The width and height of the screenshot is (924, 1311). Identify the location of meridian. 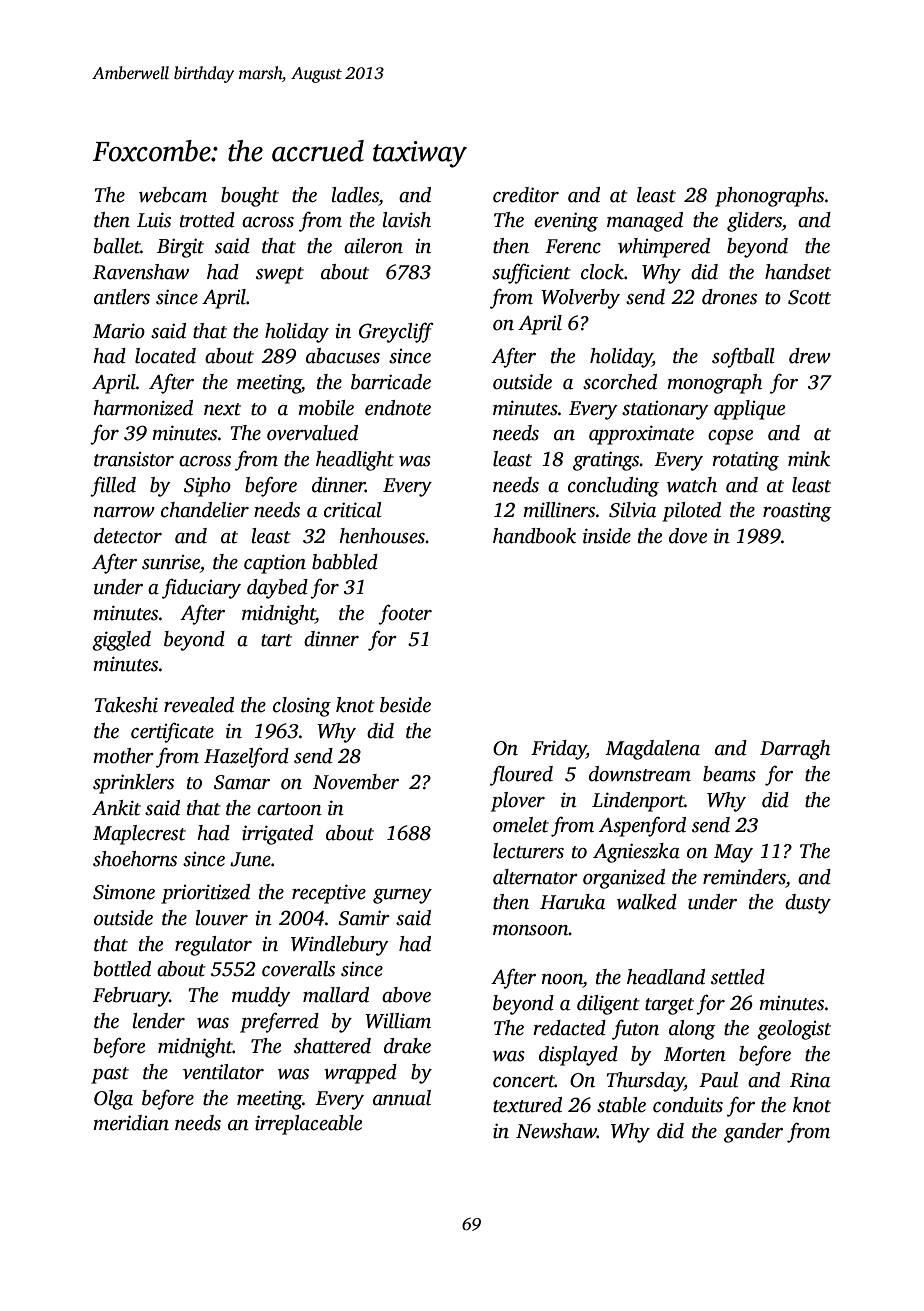
(131, 1123).
